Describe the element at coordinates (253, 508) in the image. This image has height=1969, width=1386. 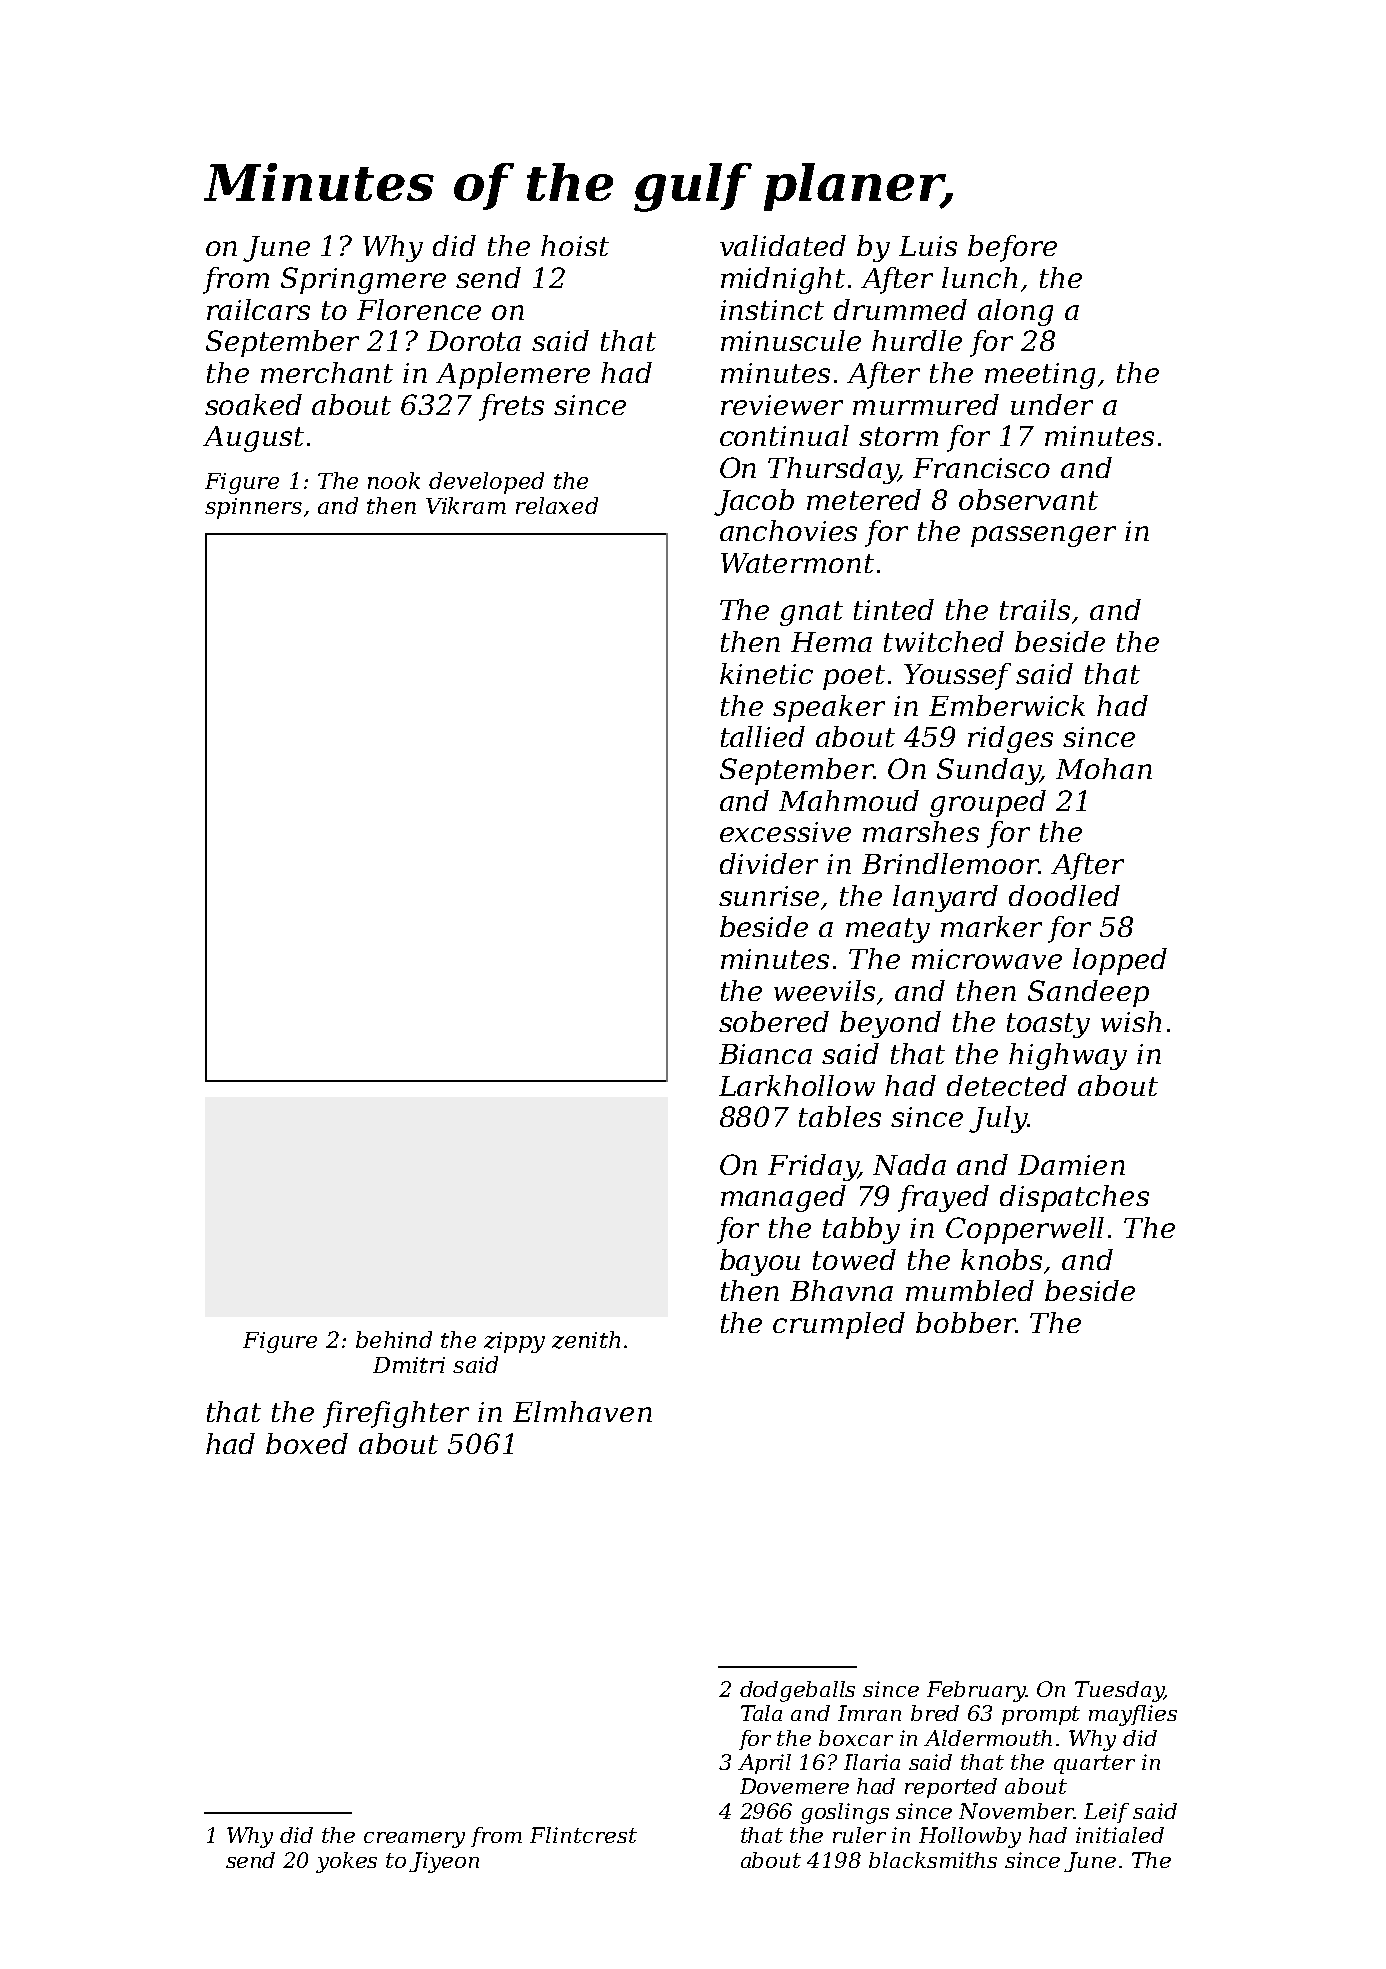
I see `spinners` at that location.
